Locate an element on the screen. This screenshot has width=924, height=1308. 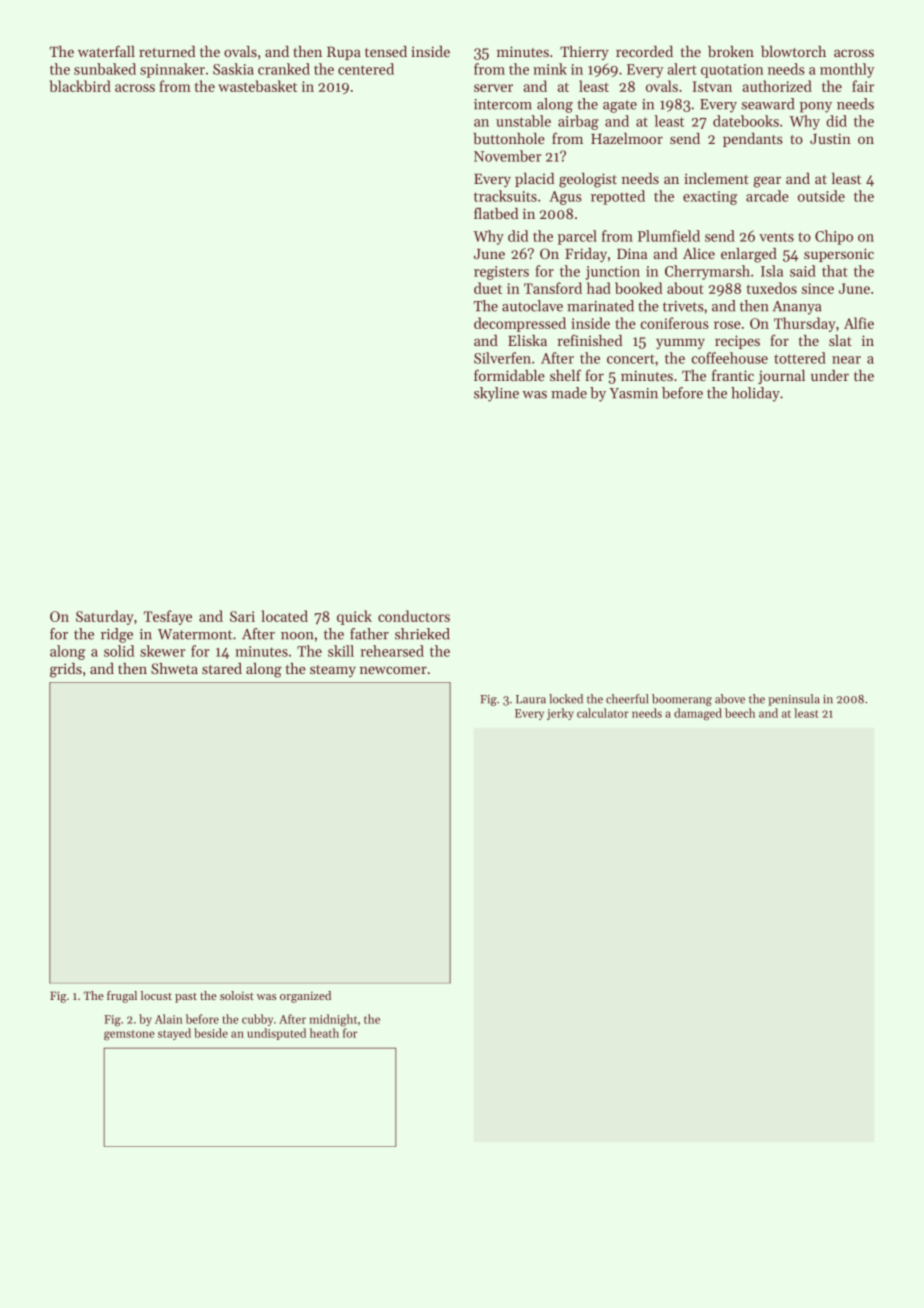
holiday is located at coordinates (755, 394).
